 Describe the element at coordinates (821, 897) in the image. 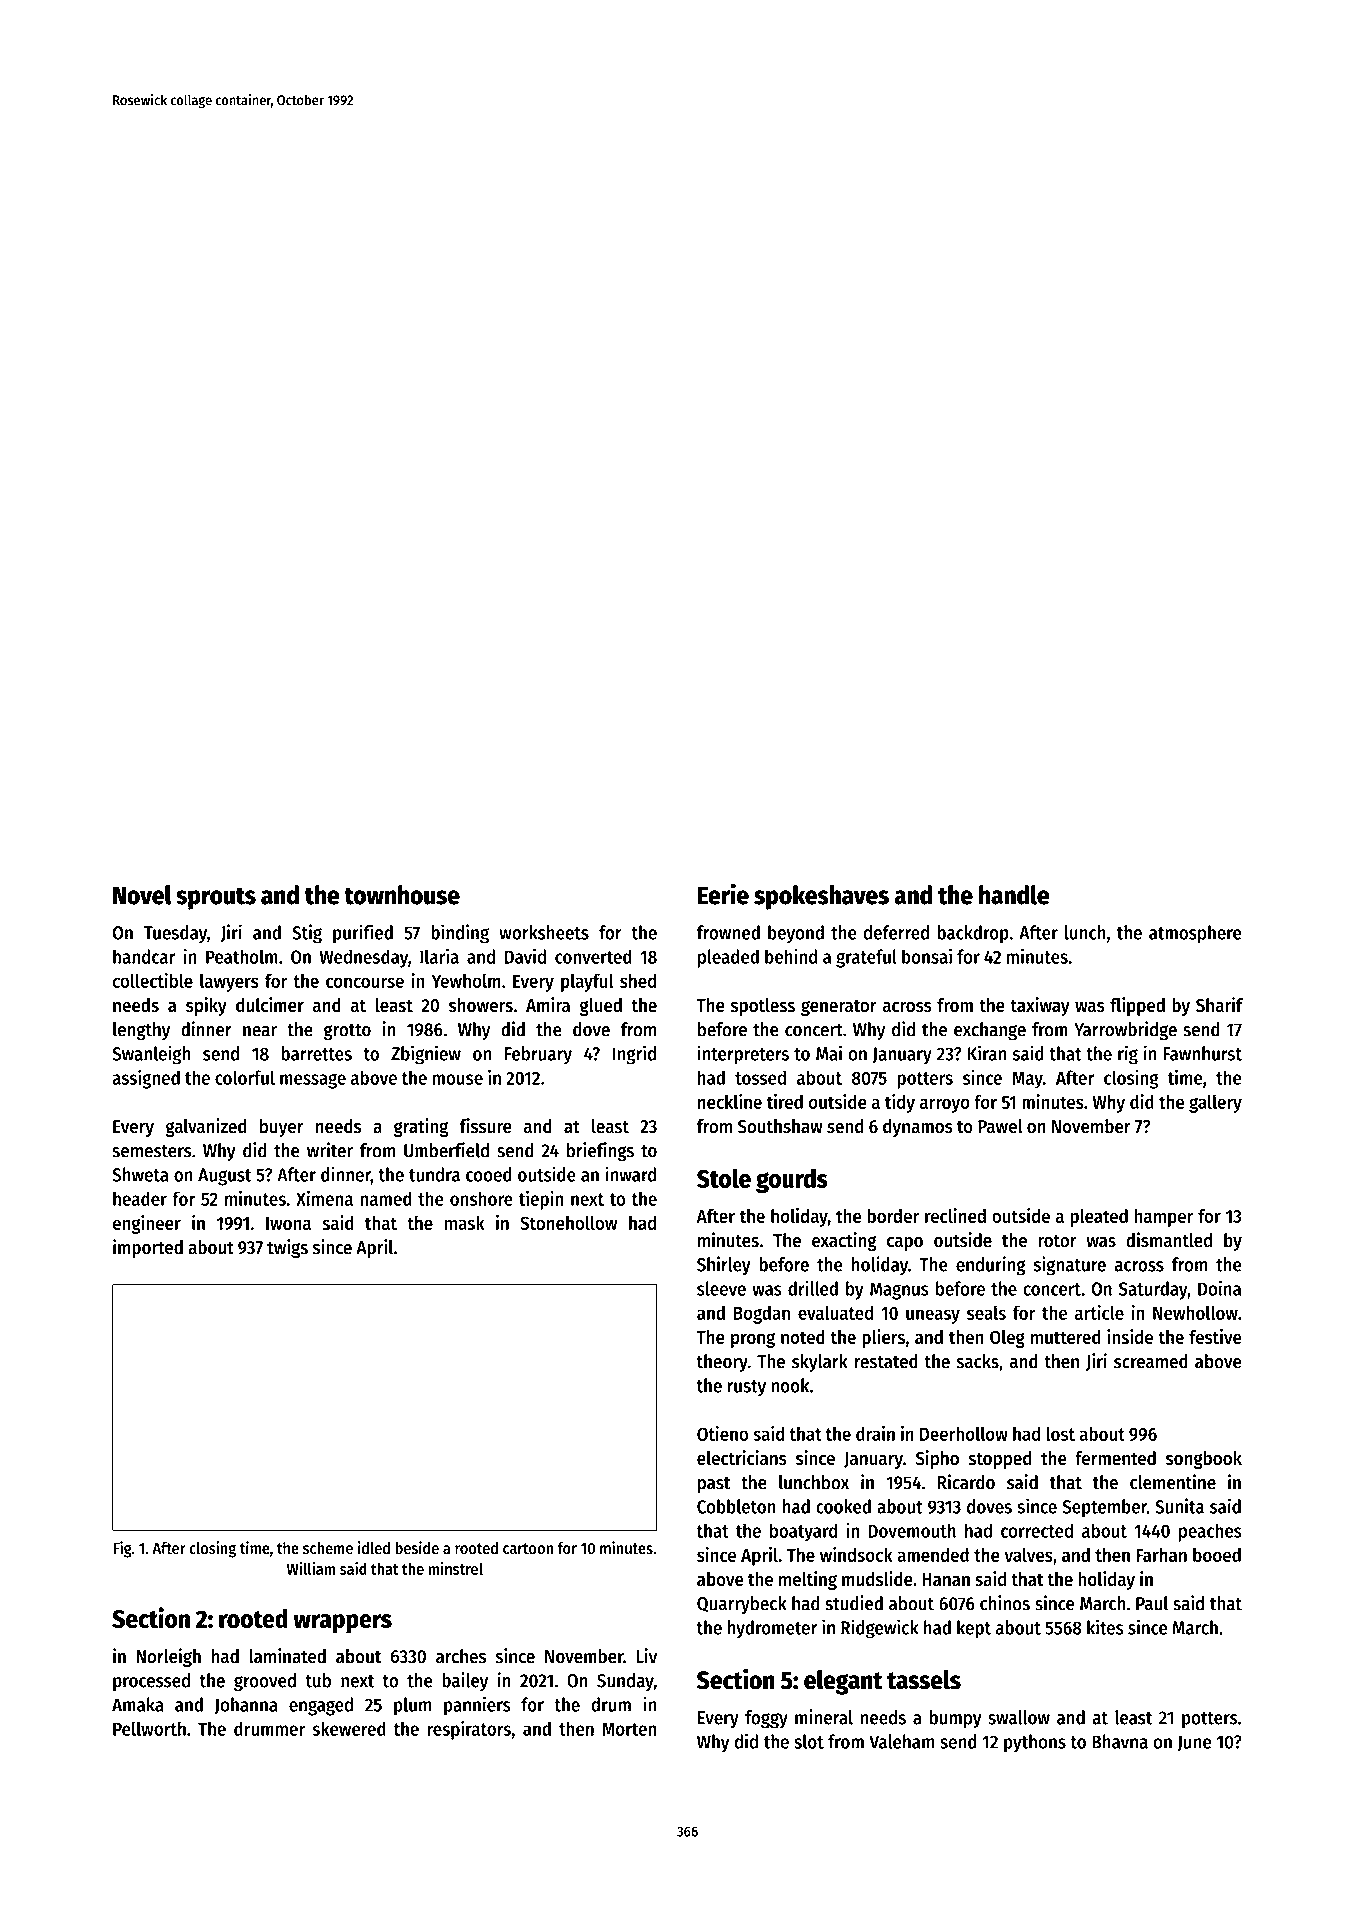

I see `spokeshaves` at that location.
